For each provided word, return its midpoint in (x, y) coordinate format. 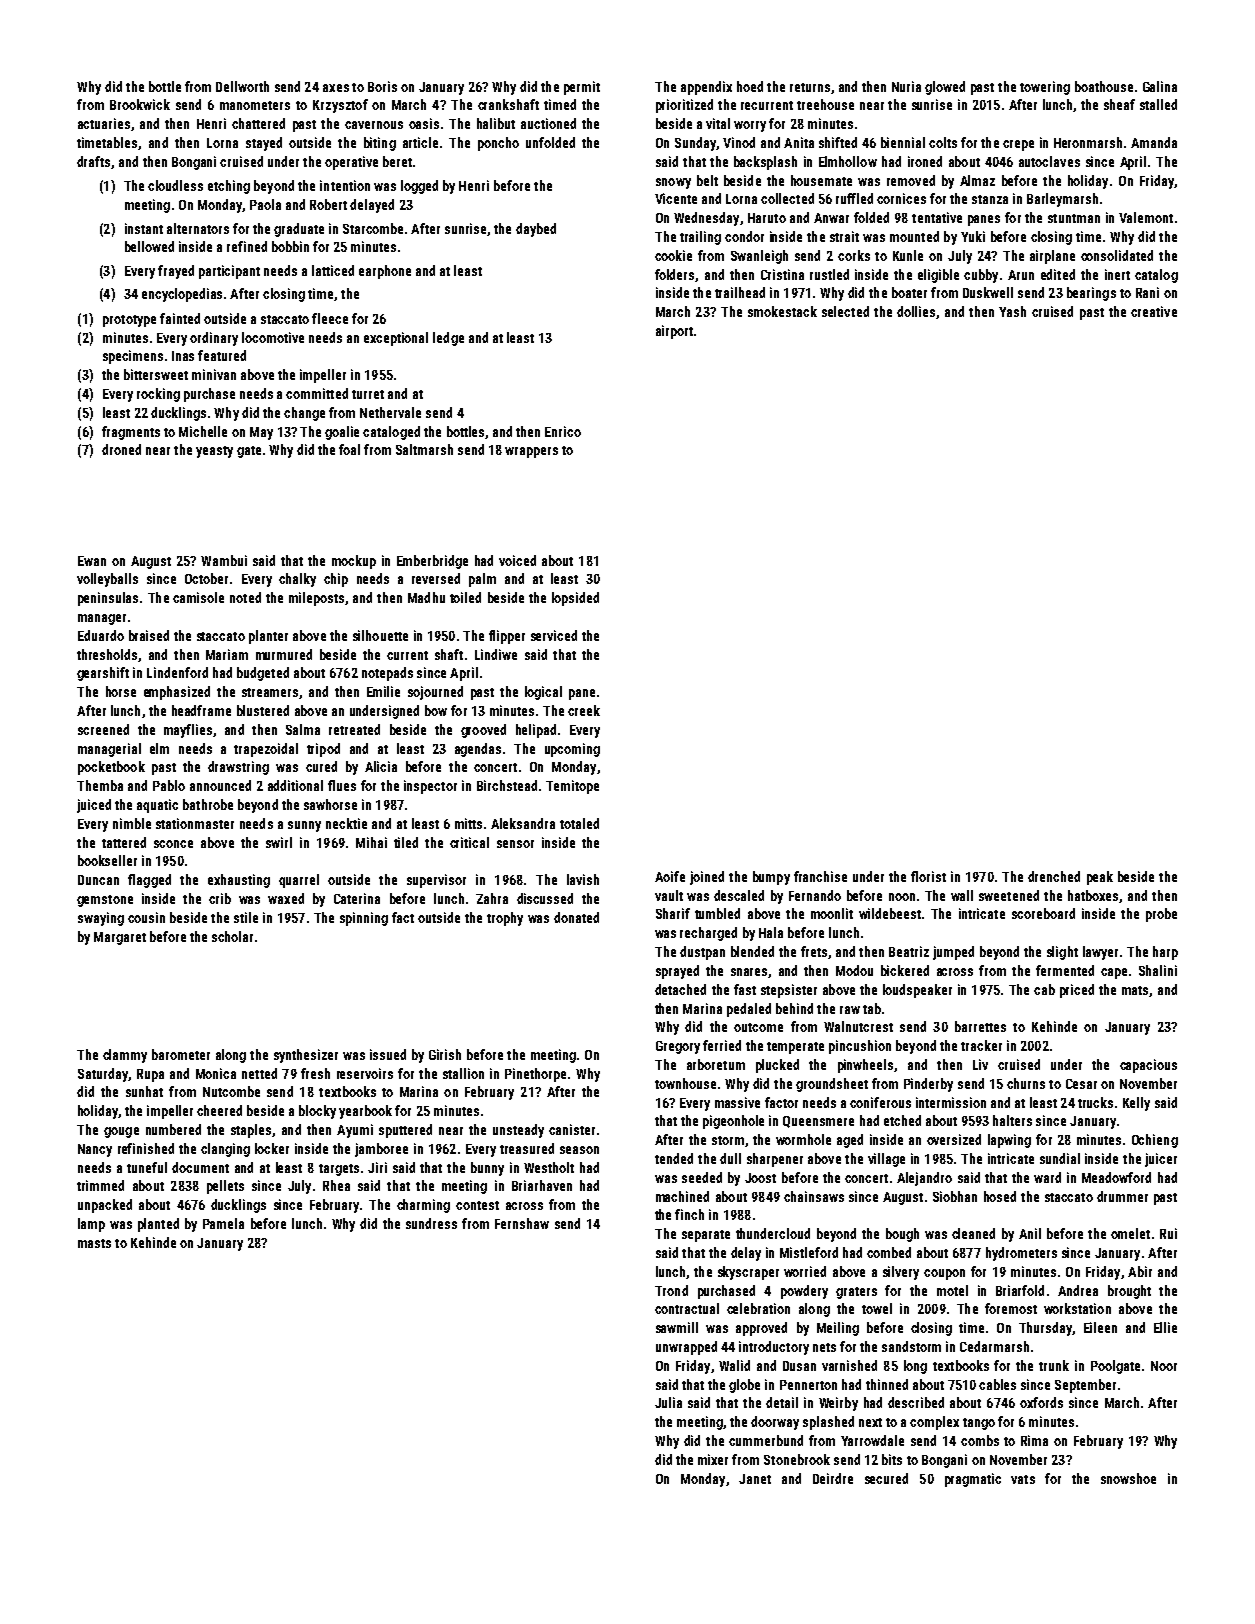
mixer (713, 1459)
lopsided (575, 599)
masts (94, 1243)
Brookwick (140, 104)
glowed (945, 88)
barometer (181, 1054)
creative (1154, 311)
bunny (487, 1169)
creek (584, 710)
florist (928, 876)
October (206, 578)
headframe (201, 710)
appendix (706, 88)
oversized (954, 1139)
